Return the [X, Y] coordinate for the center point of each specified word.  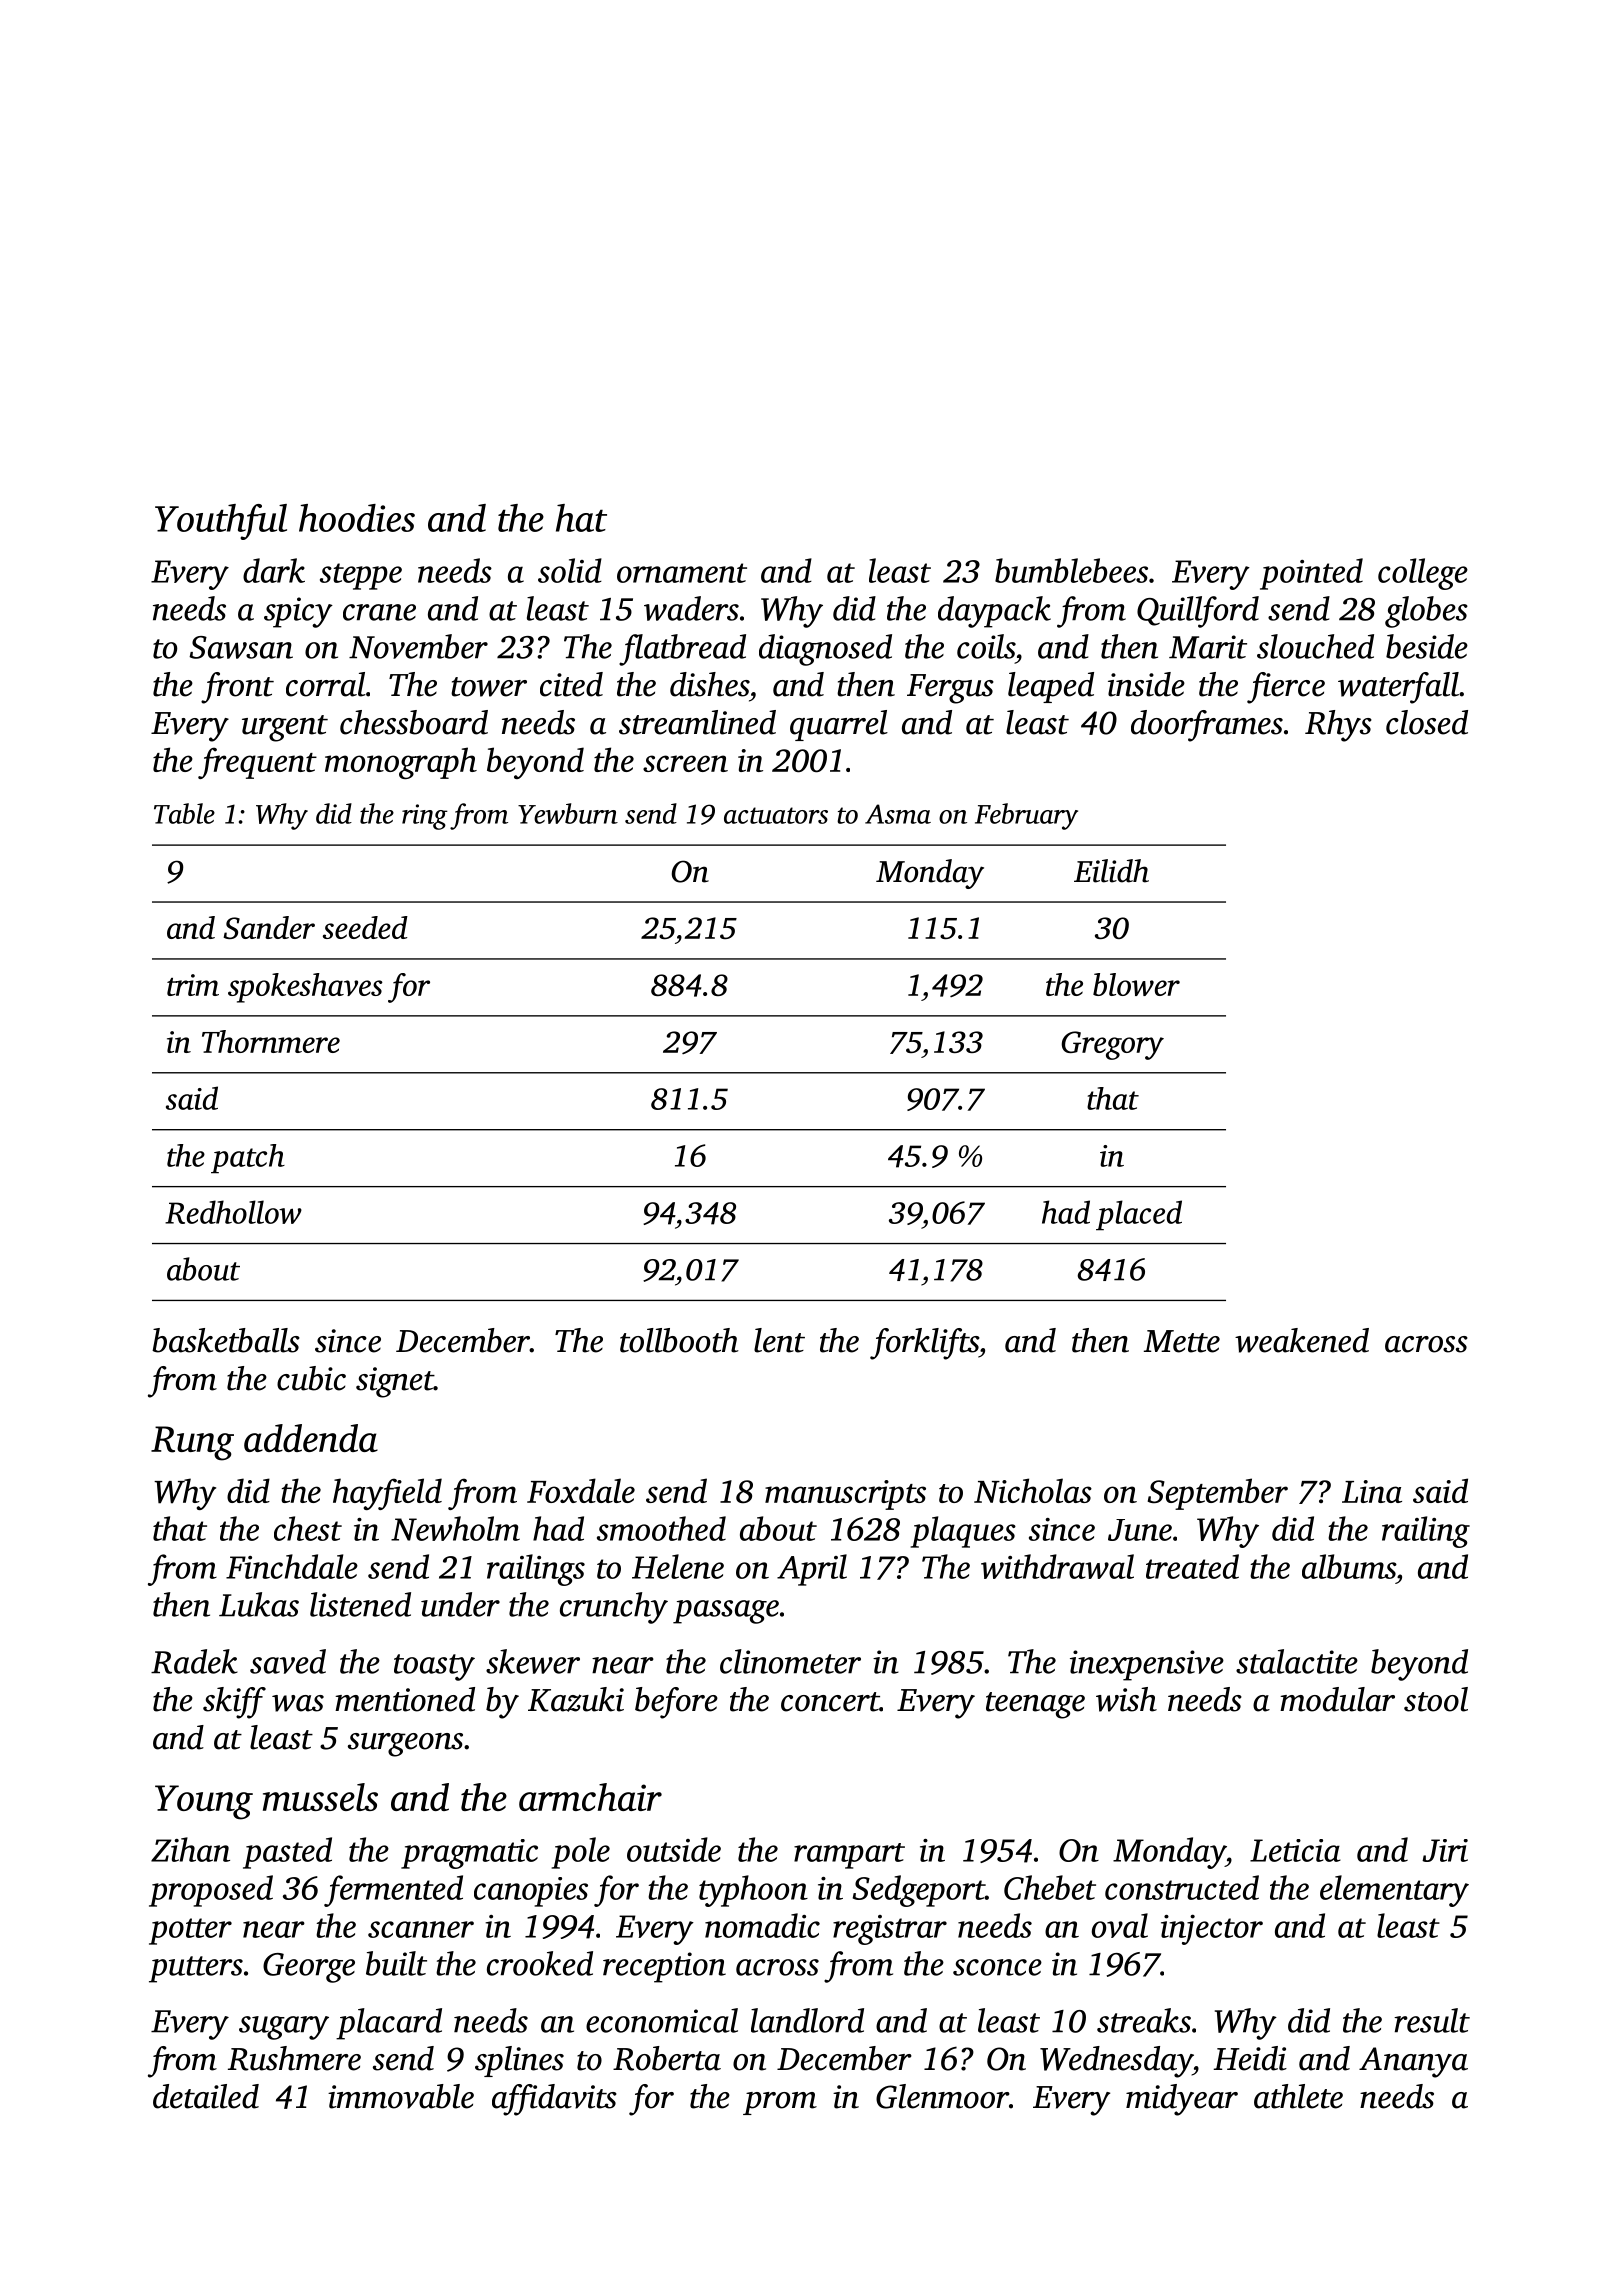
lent [779, 1340]
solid [570, 570]
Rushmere [294, 2058]
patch [248, 1159]
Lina [1372, 1491]
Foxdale [581, 1490]
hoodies [357, 518]
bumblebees [1071, 570]
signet [395, 1382]
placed [1139, 1215]
